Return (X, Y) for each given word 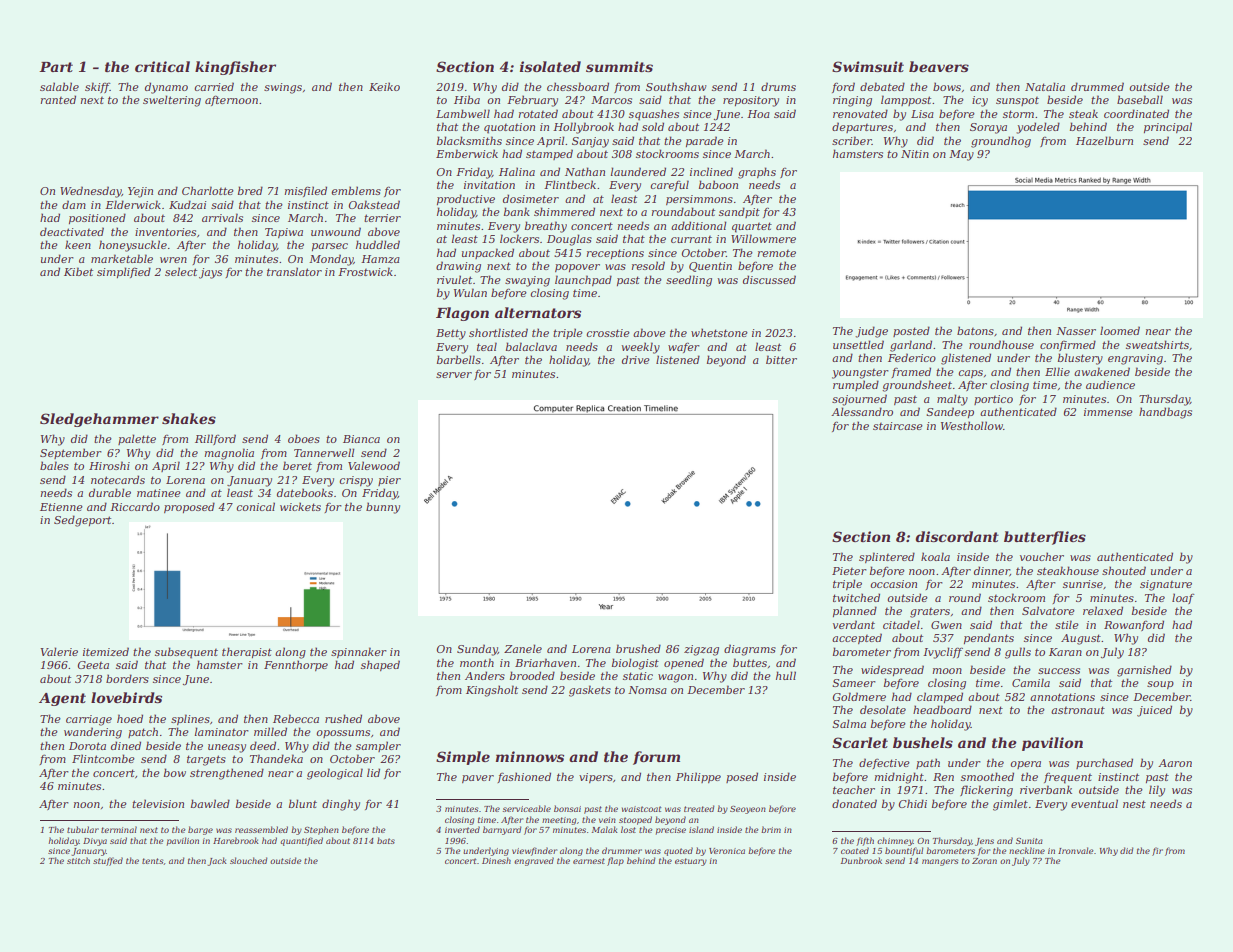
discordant (957, 536)
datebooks (305, 492)
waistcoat (642, 809)
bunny (383, 508)
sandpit (739, 212)
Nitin (915, 154)
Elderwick (133, 204)
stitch (78, 860)
